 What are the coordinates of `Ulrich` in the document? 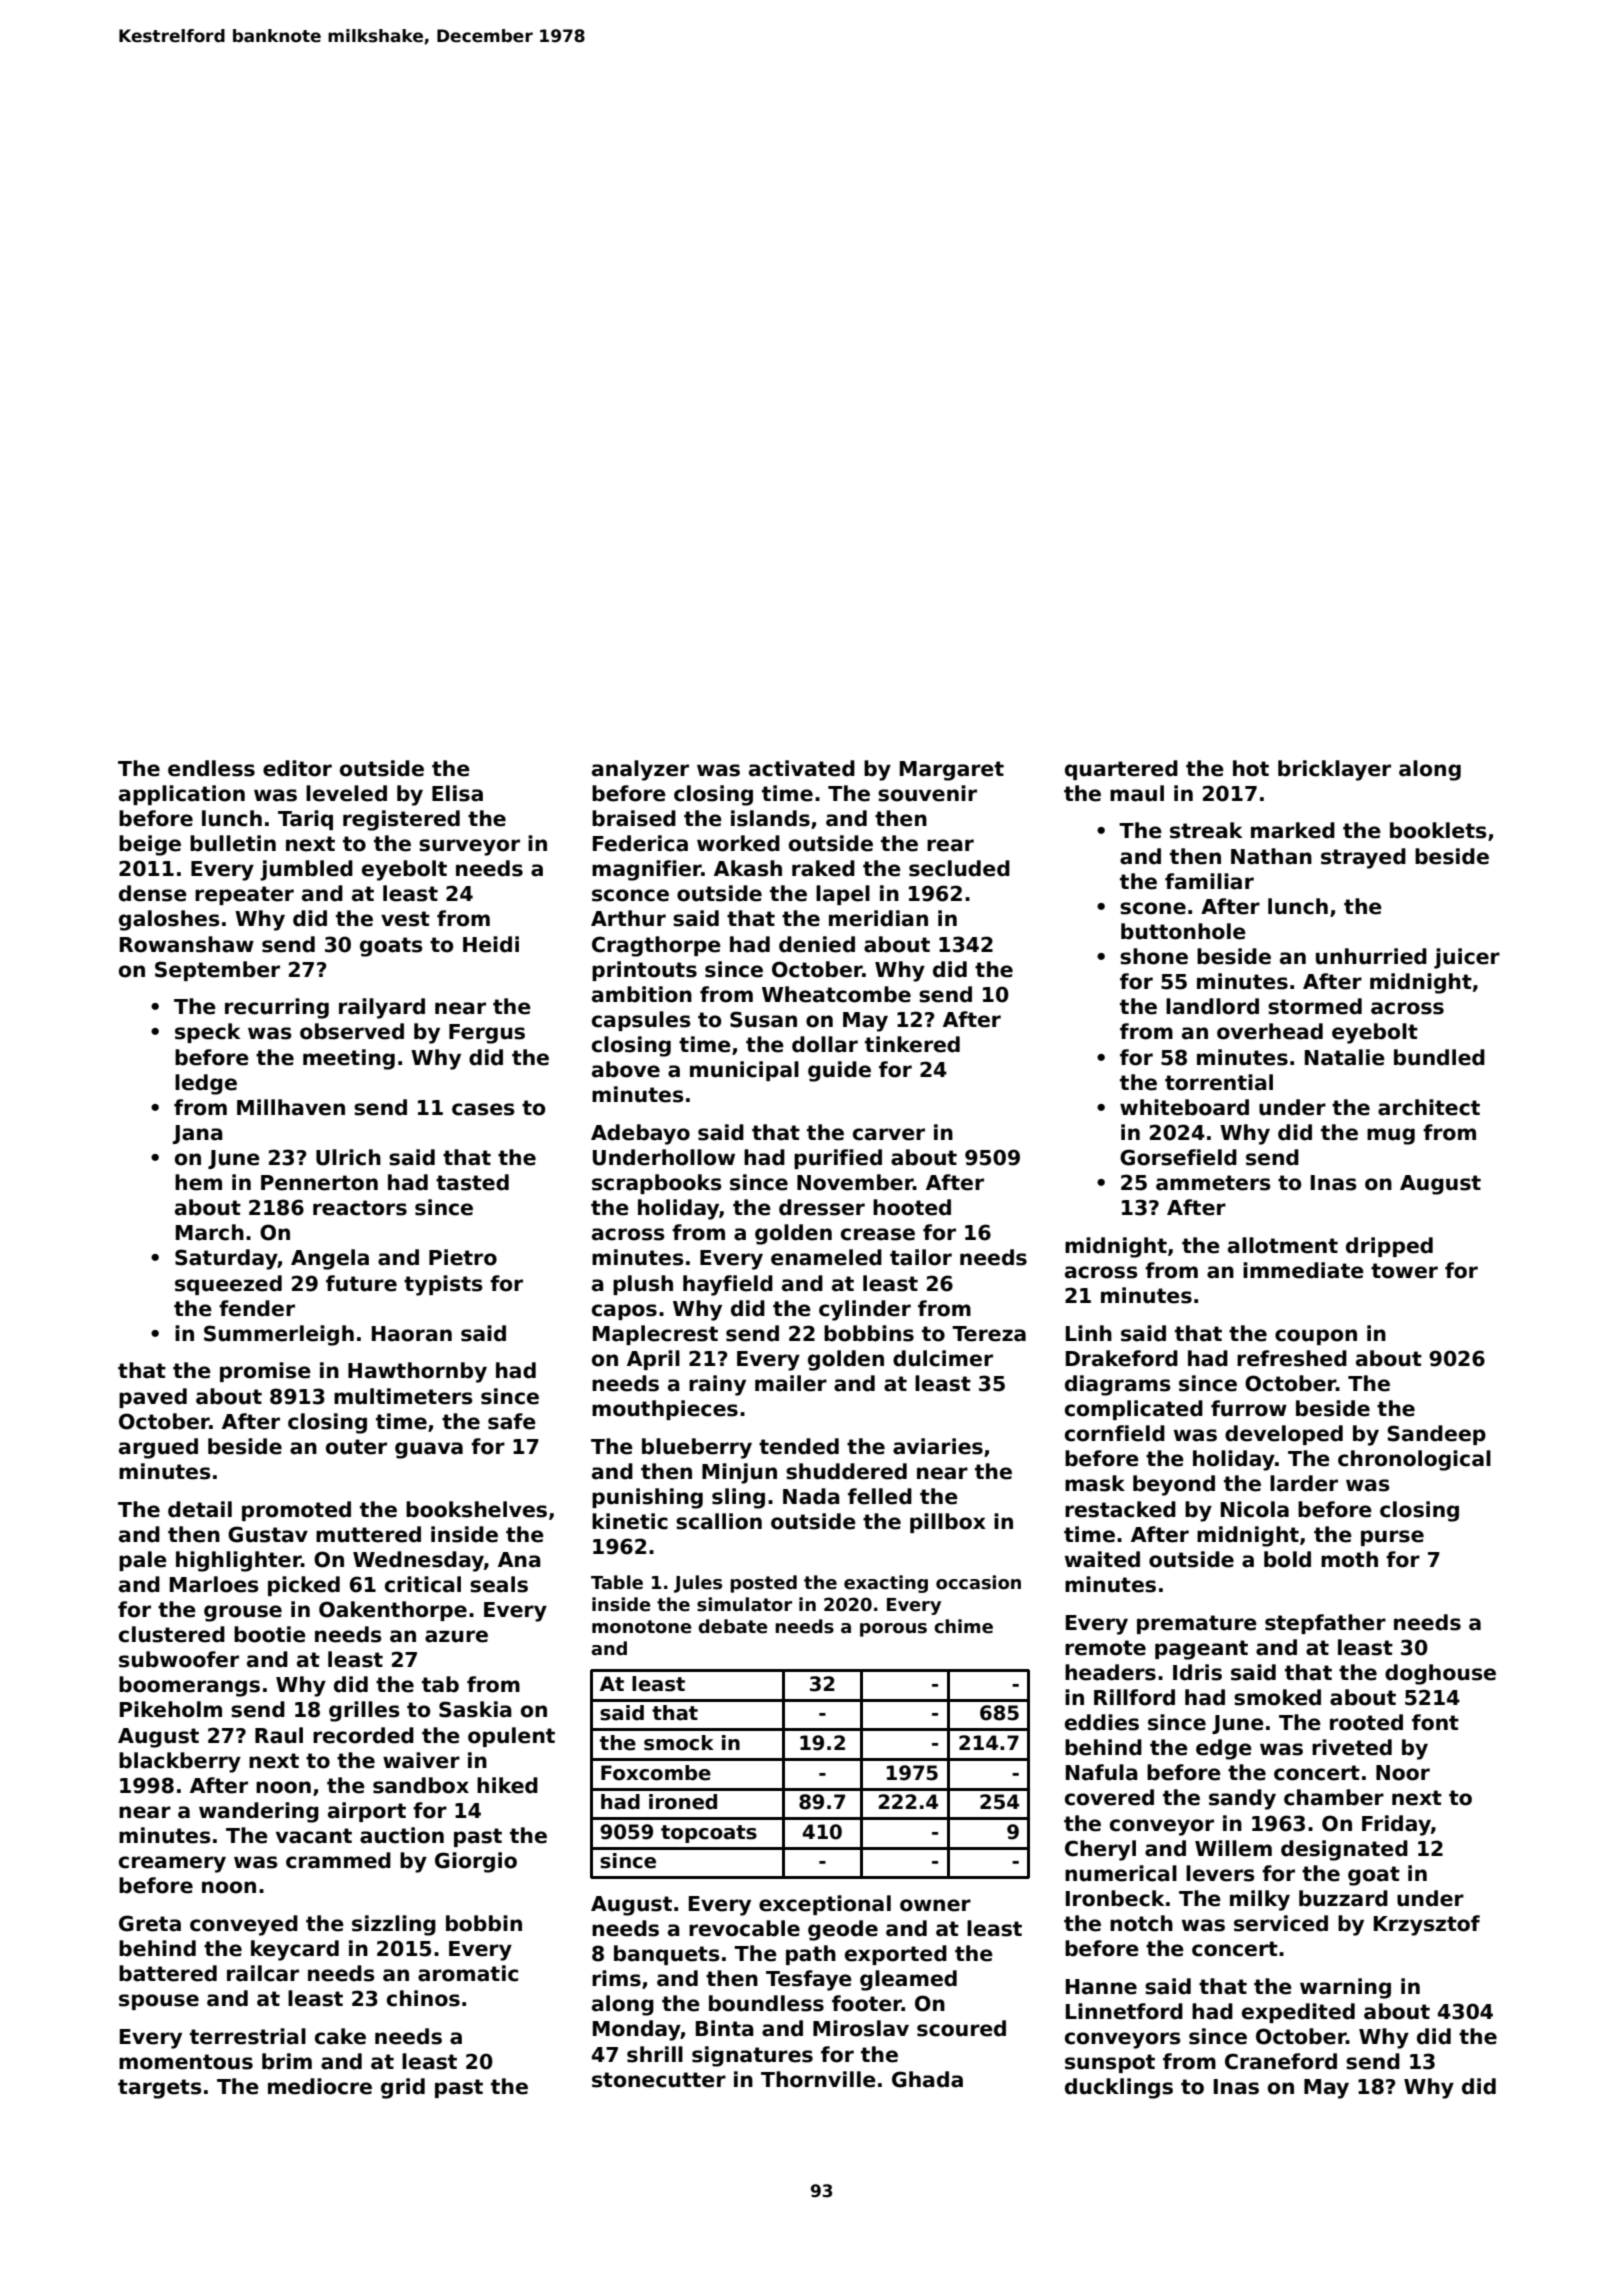 It's located at (348, 1157).
